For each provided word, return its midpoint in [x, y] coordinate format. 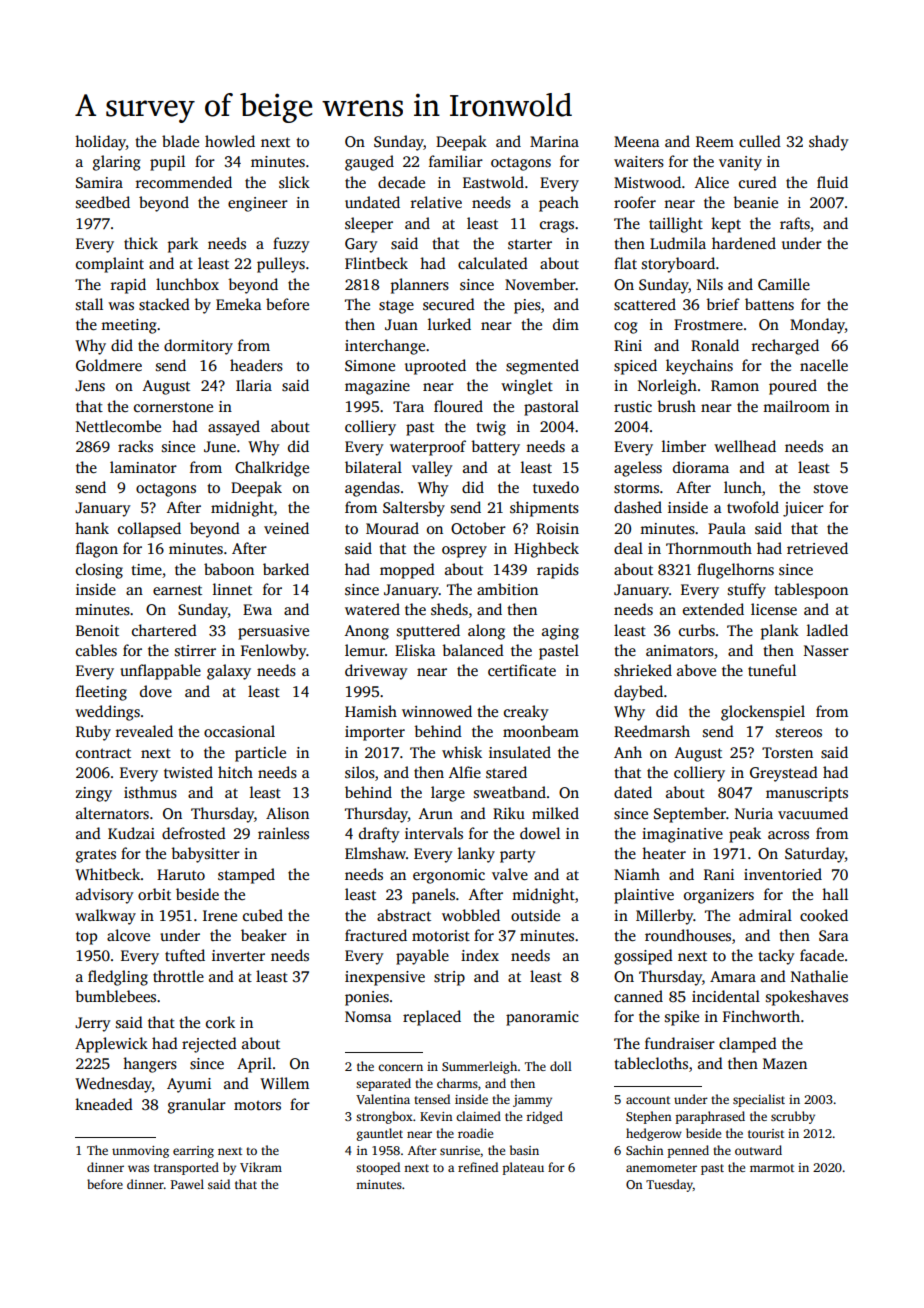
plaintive [644, 896]
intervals [434, 833]
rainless [283, 833]
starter [530, 244]
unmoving [140, 1152]
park [183, 245]
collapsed [149, 530]
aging [560, 632]
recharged [785, 347]
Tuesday [669, 1185]
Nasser [826, 651]
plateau [523, 1168]
